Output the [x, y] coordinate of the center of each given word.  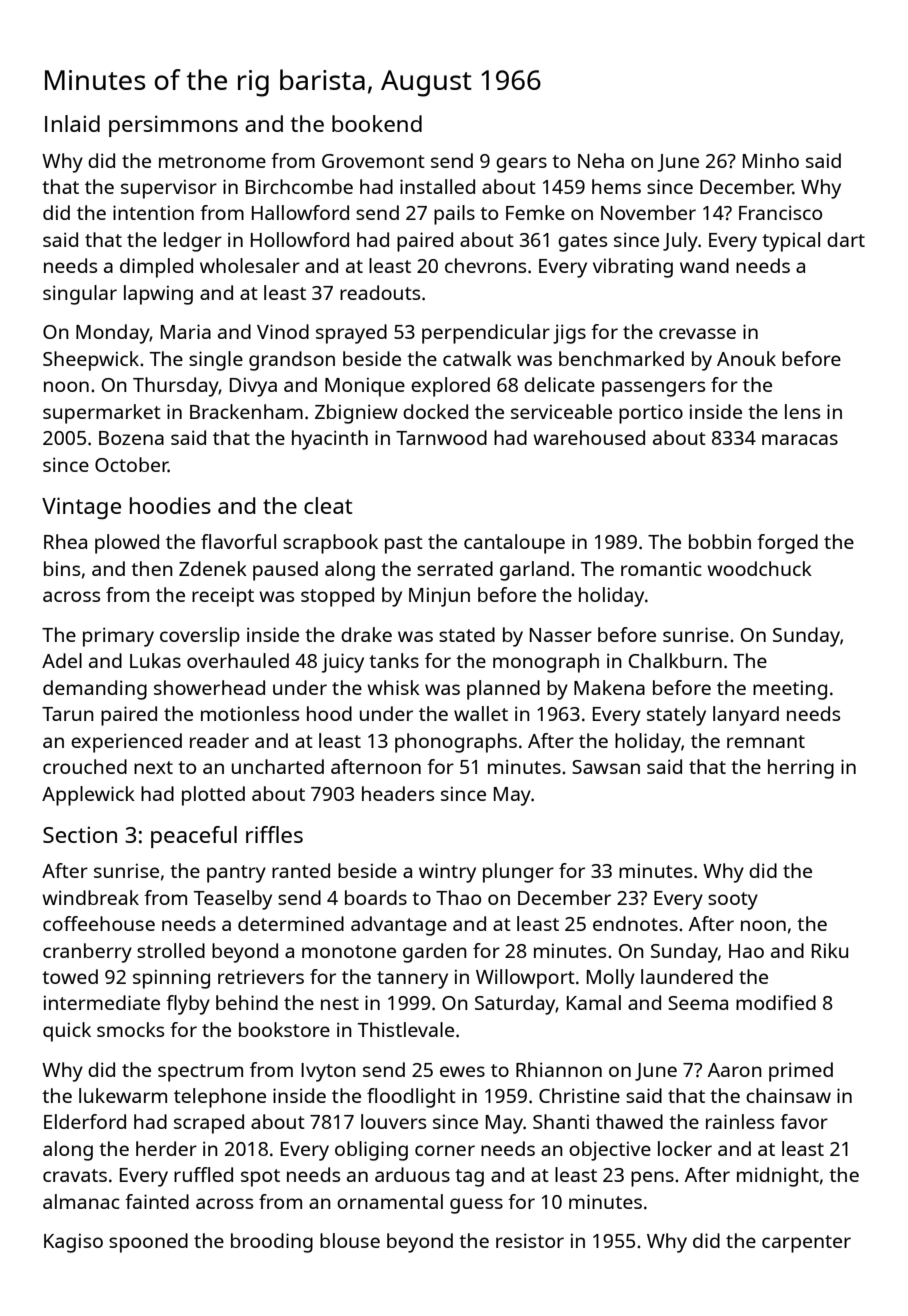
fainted [157, 1201]
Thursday [176, 387]
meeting [790, 690]
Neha [601, 160]
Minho [771, 160]
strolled [171, 950]
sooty [733, 901]
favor [804, 1121]
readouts [380, 292]
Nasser [561, 635]
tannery [412, 980]
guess [476, 1206]
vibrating [633, 268]
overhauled [238, 660]
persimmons [173, 126]
